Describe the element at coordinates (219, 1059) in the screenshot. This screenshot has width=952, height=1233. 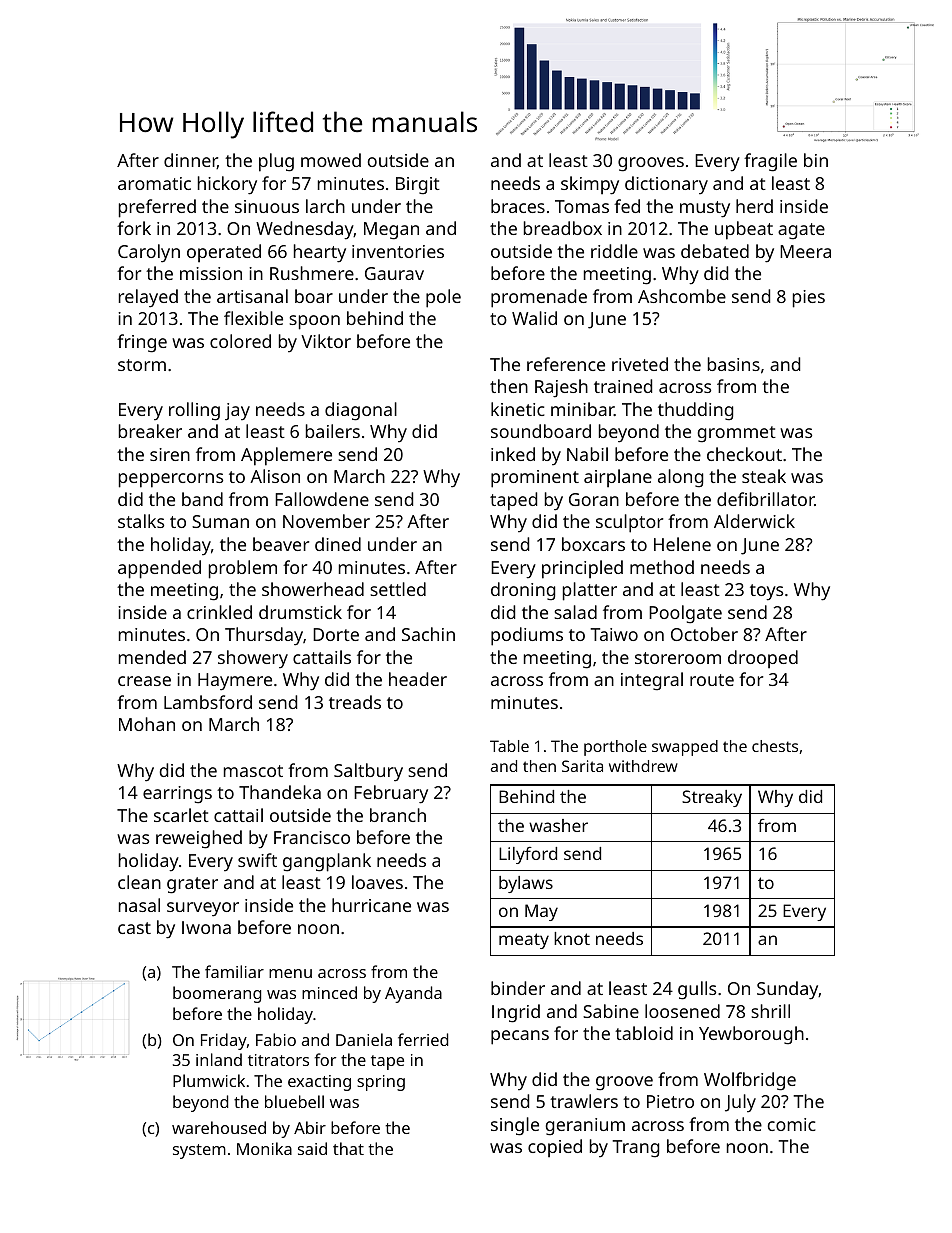
I see `inland` at that location.
